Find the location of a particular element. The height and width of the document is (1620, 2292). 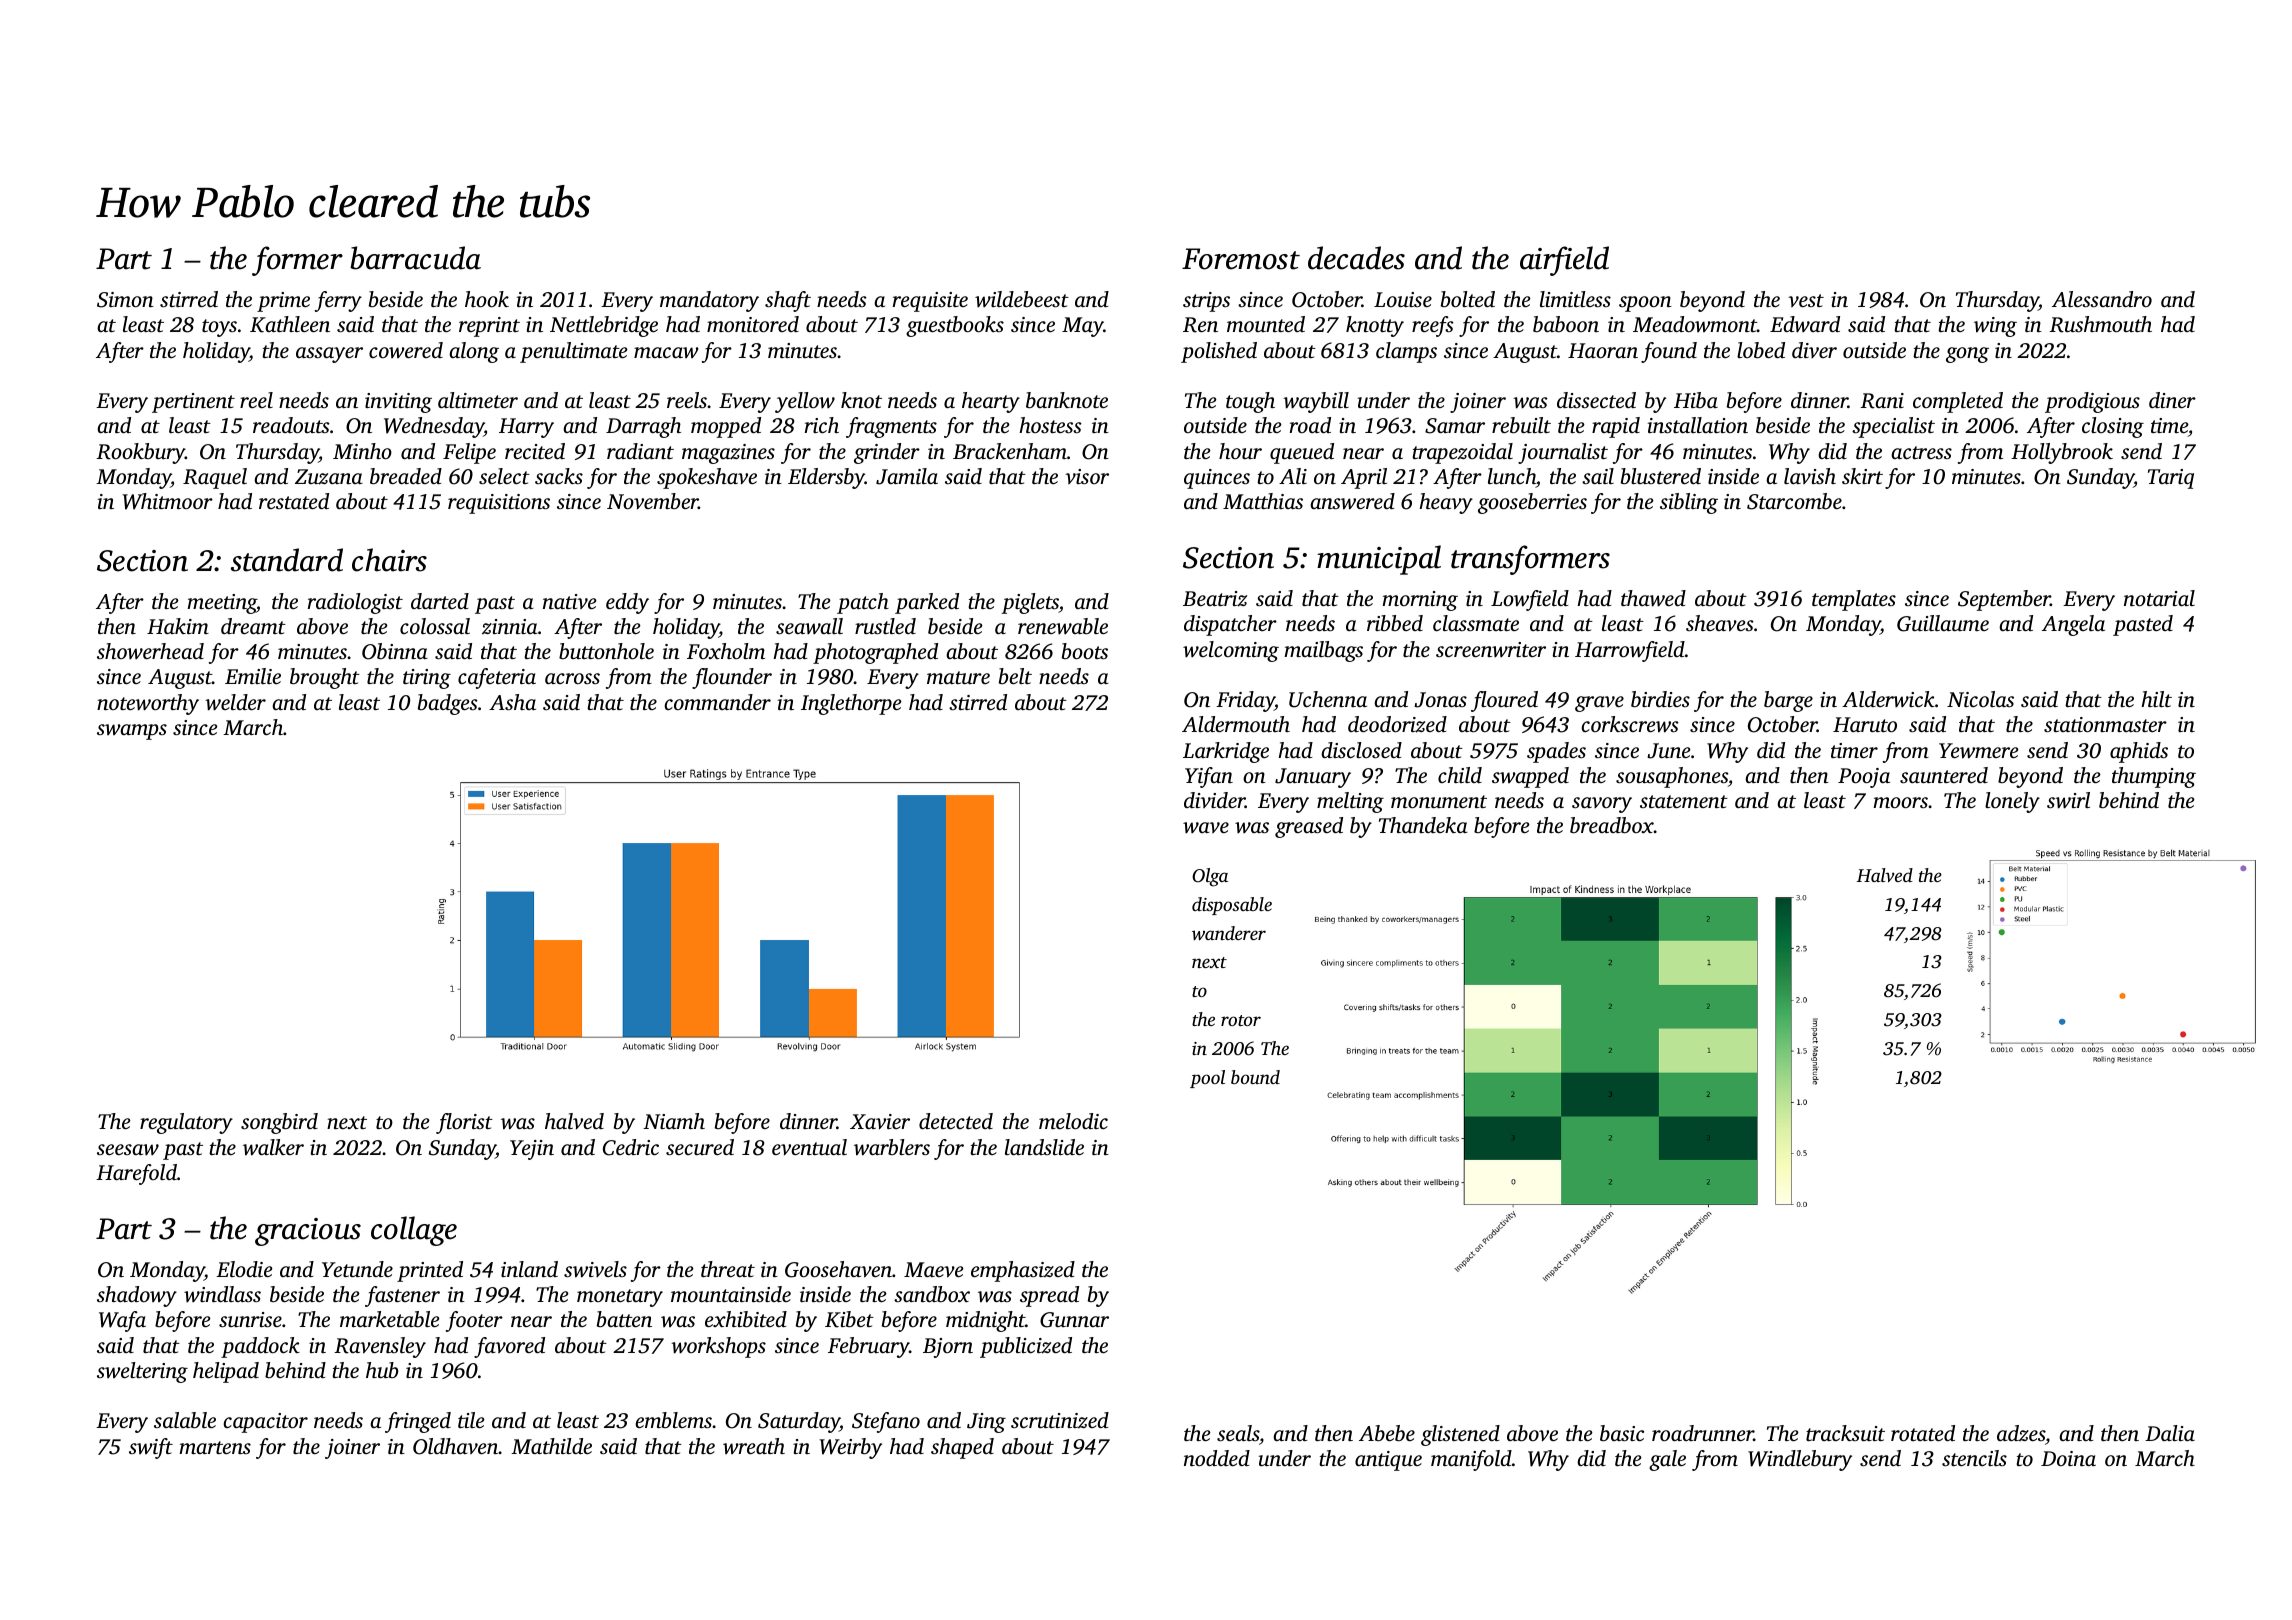

strips is located at coordinates (1206, 302).
